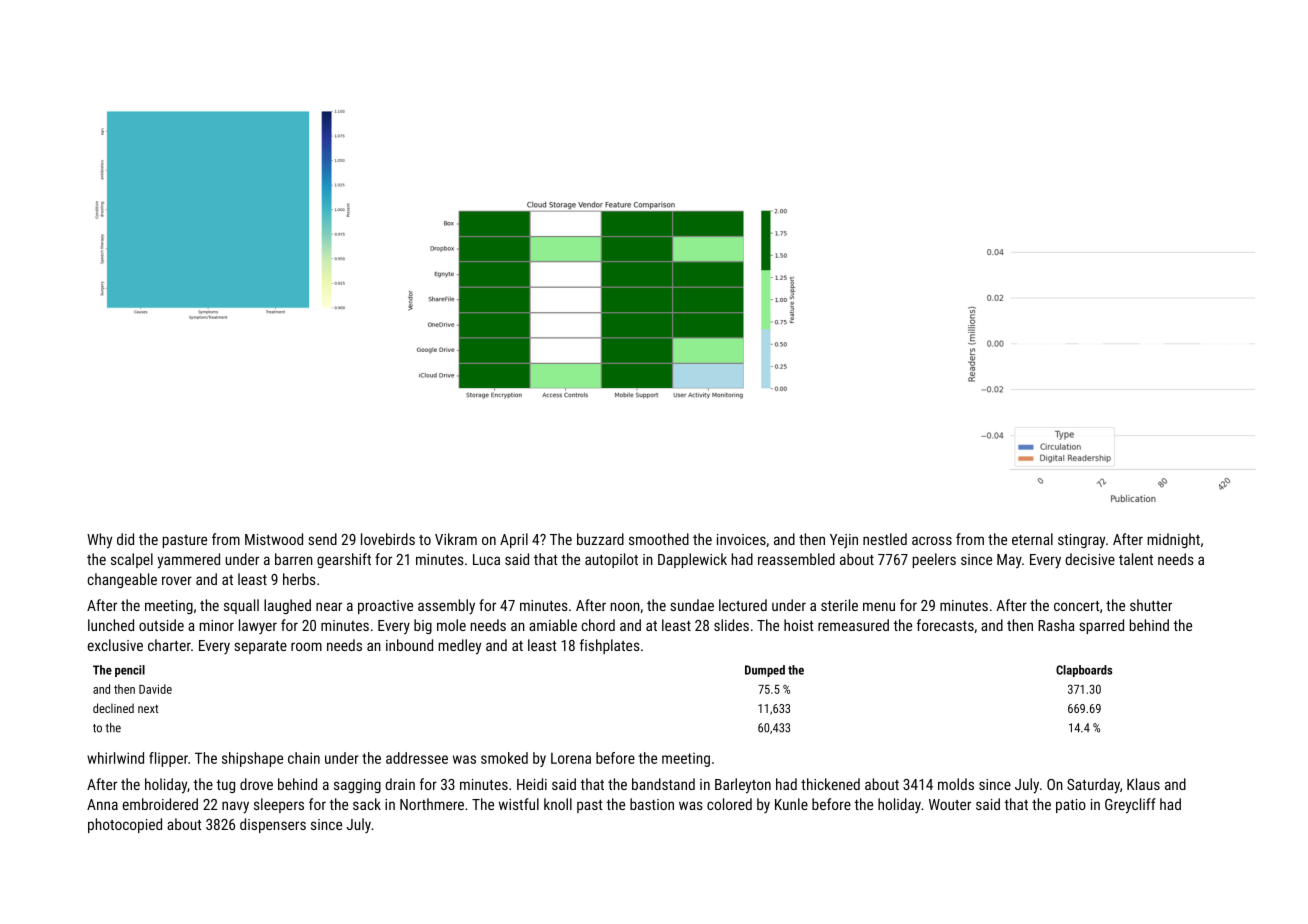 This screenshot has height=924, width=1308. What do you see at coordinates (1084, 671) in the screenshot?
I see `Clapboards` at bounding box center [1084, 671].
